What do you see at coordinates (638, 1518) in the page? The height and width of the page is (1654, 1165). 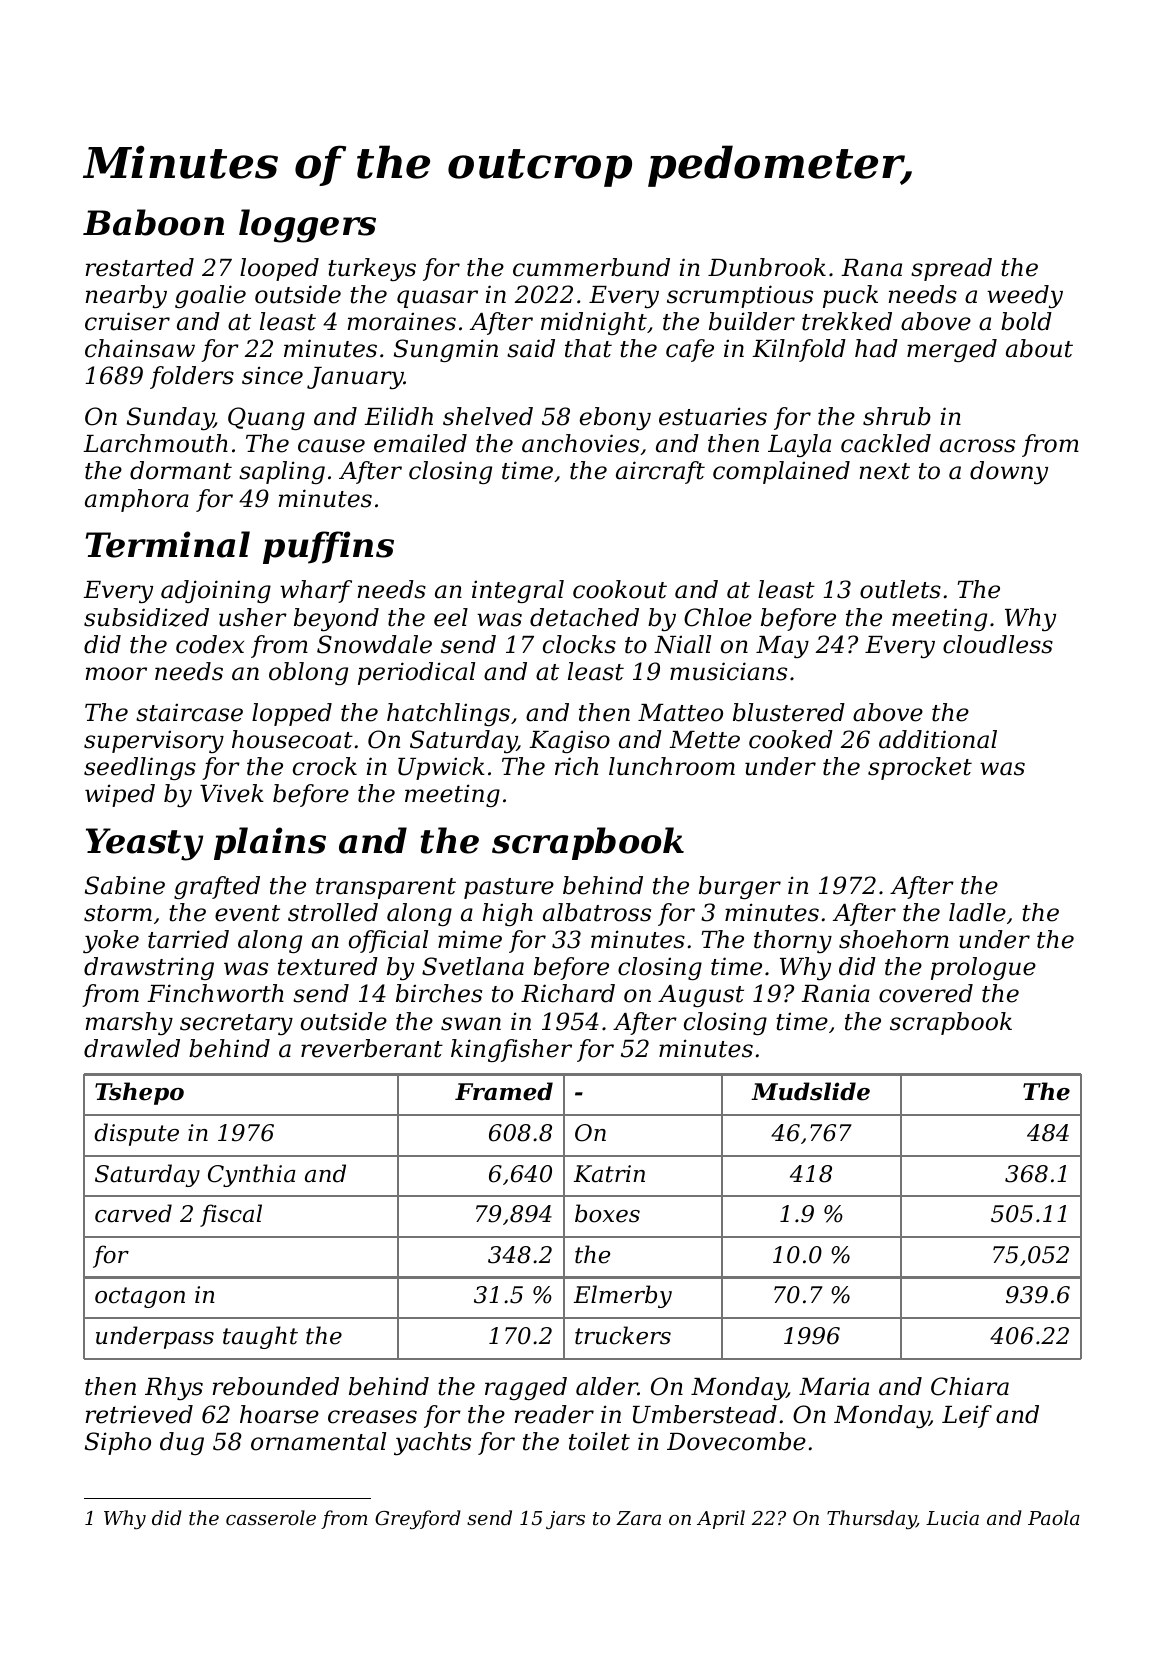 I see `Zara` at bounding box center [638, 1518].
